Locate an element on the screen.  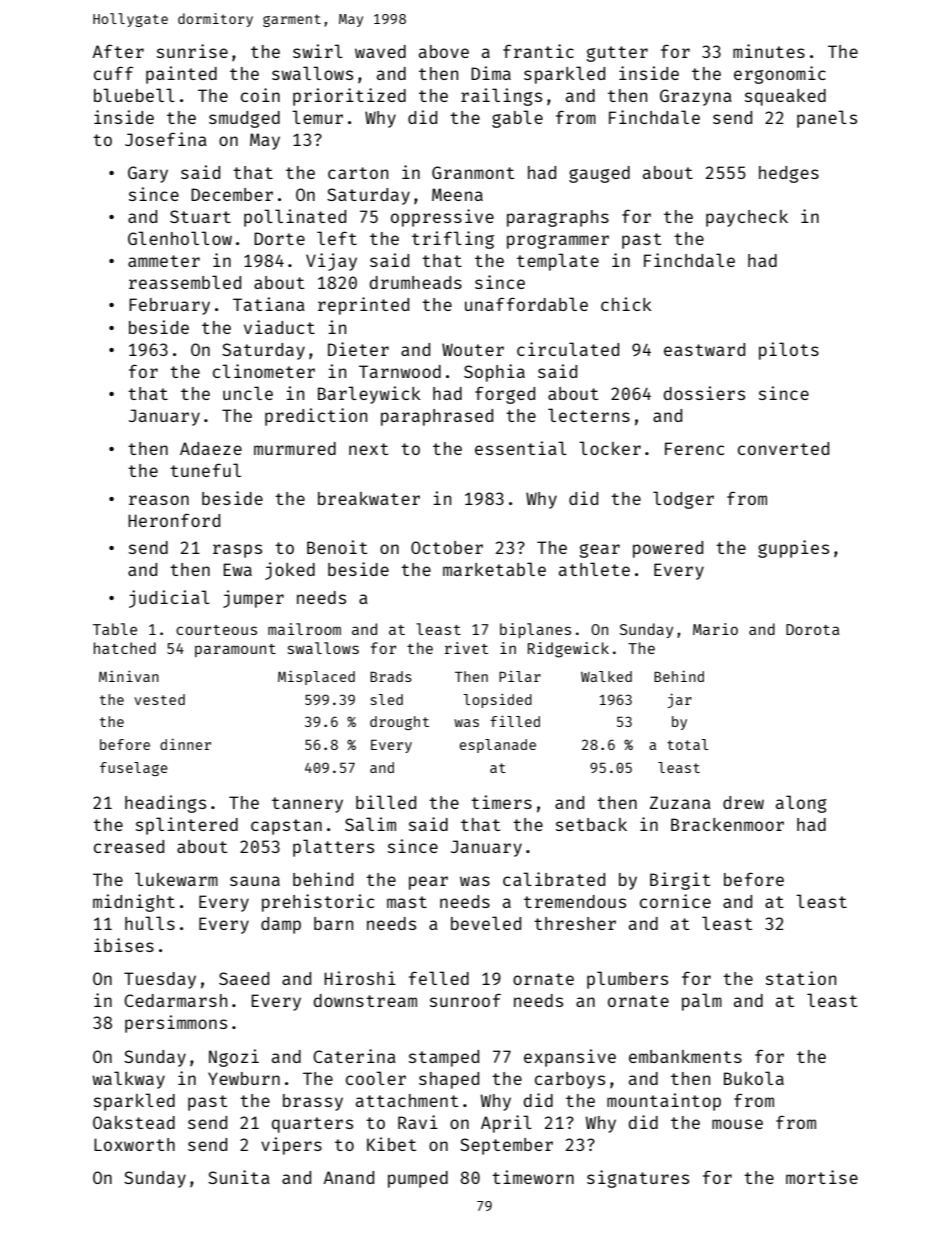
minutes is located at coordinates (769, 51).
